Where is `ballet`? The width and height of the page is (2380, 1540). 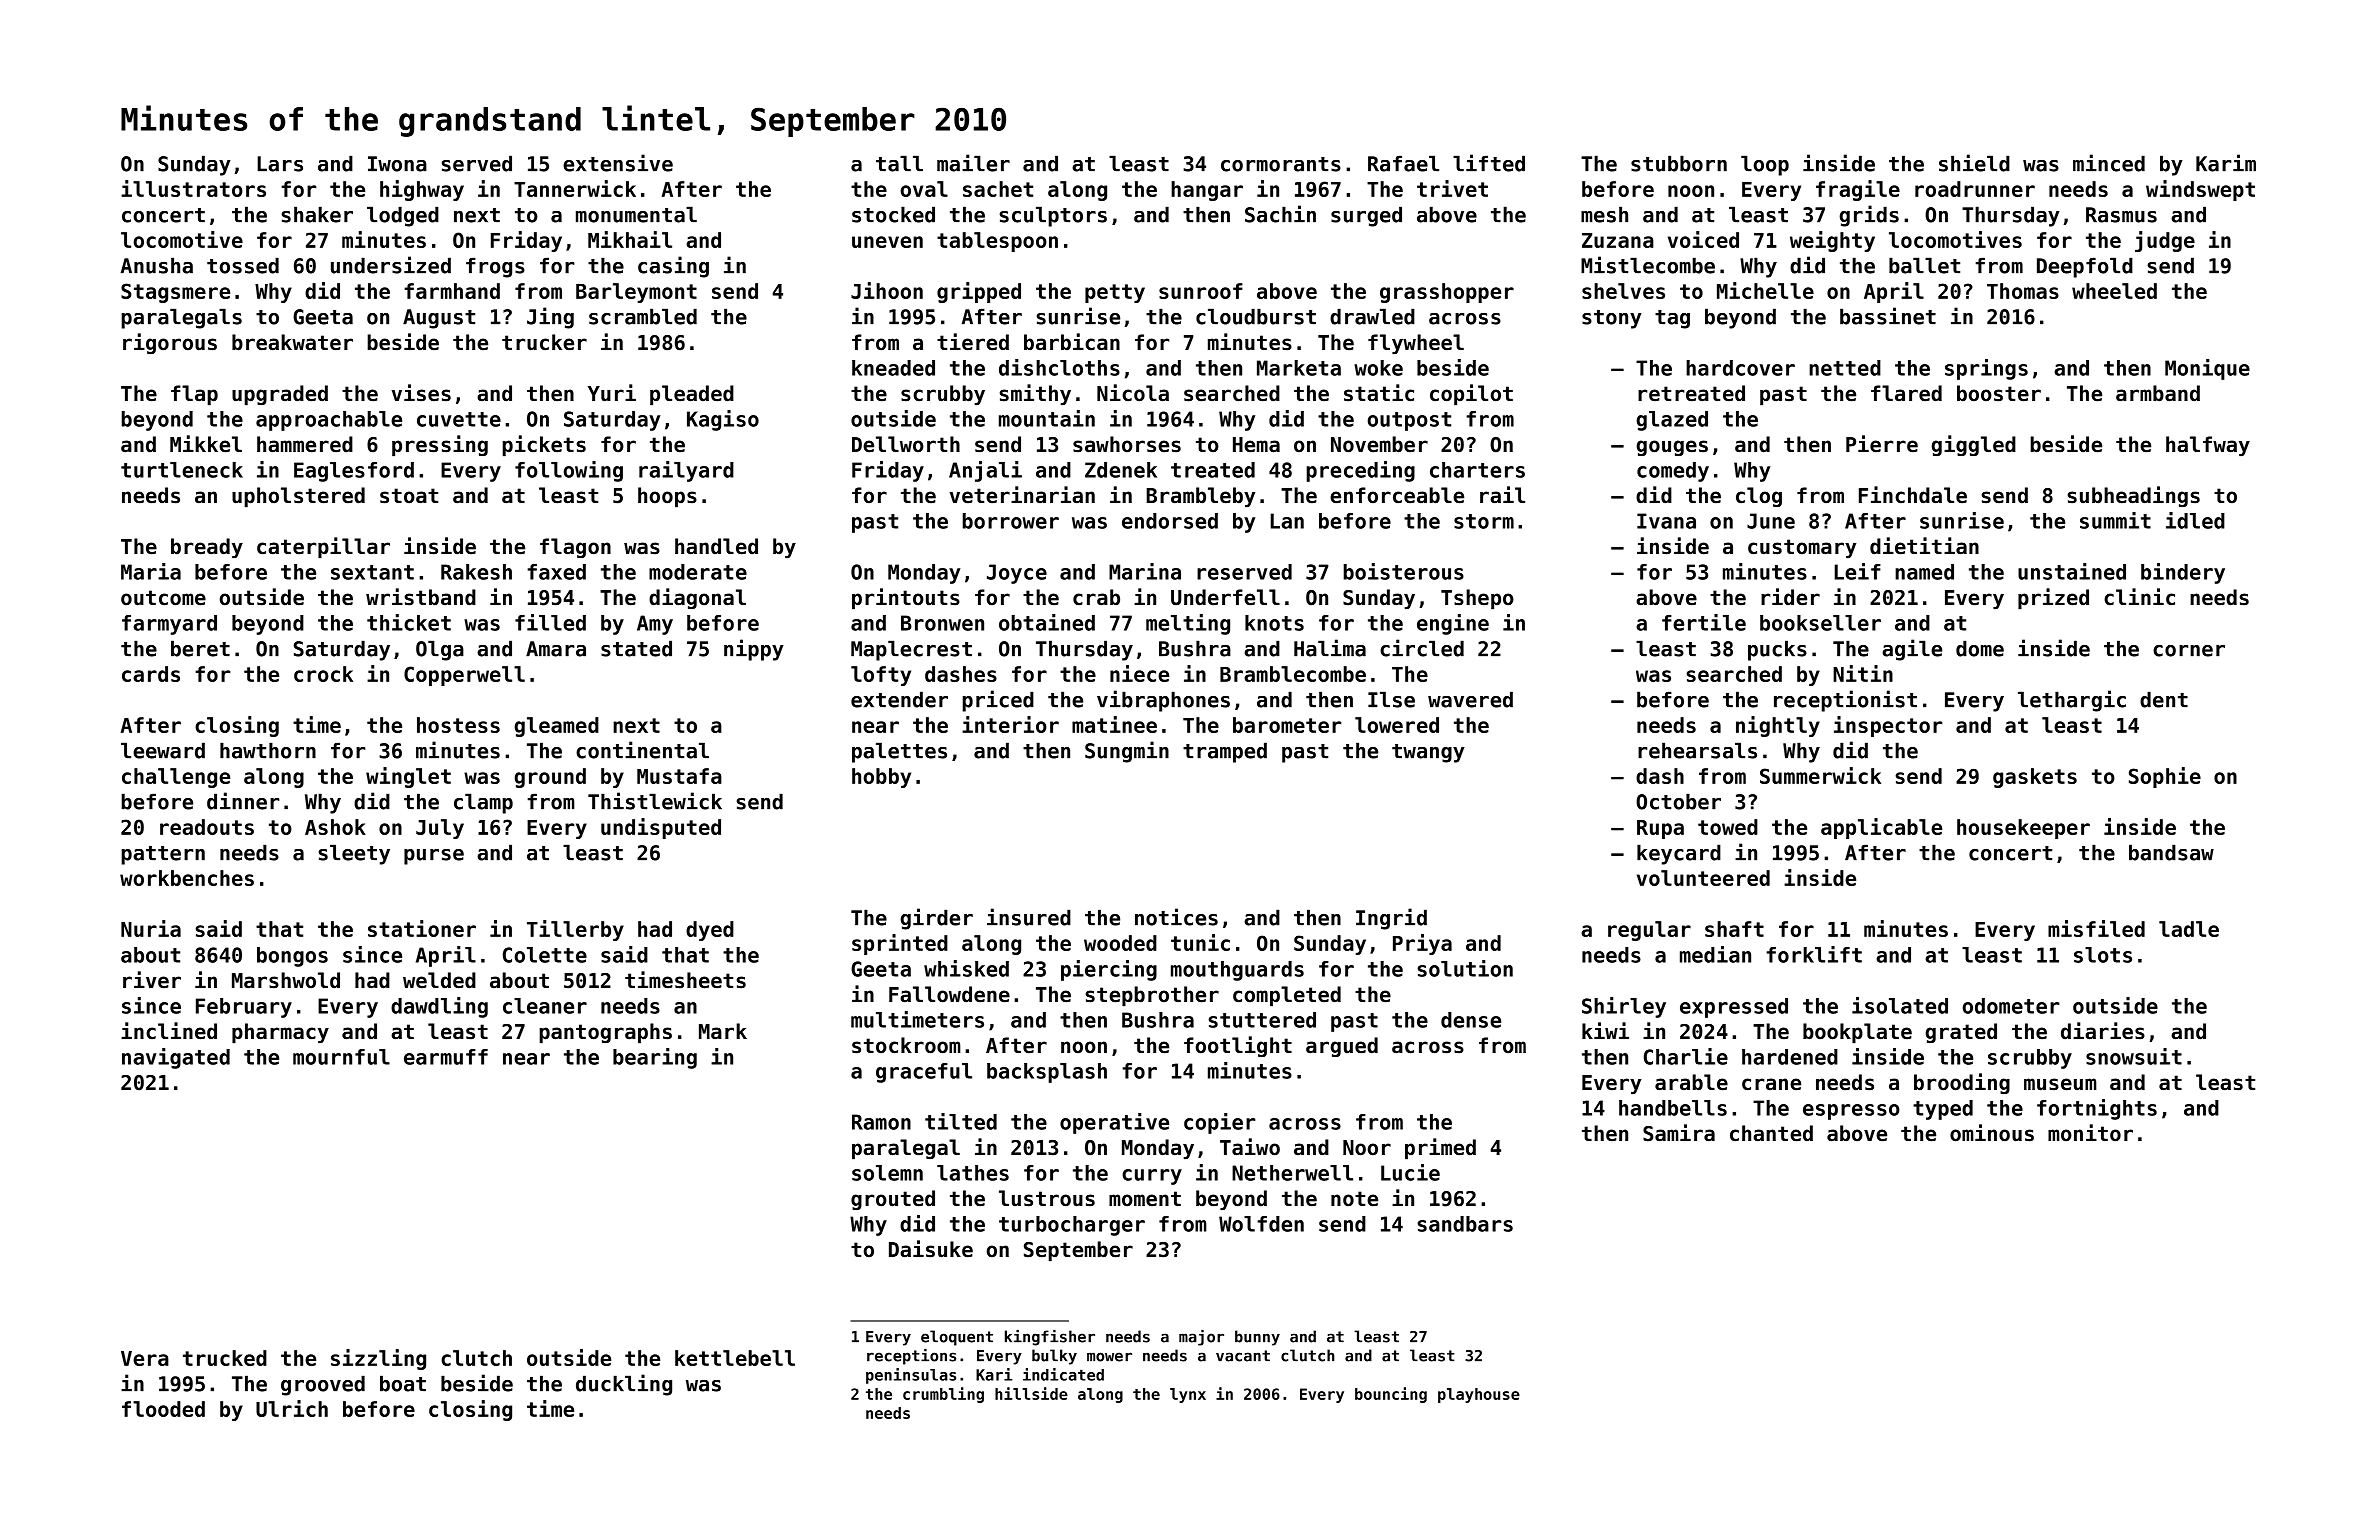
ballet is located at coordinates (1924, 265).
